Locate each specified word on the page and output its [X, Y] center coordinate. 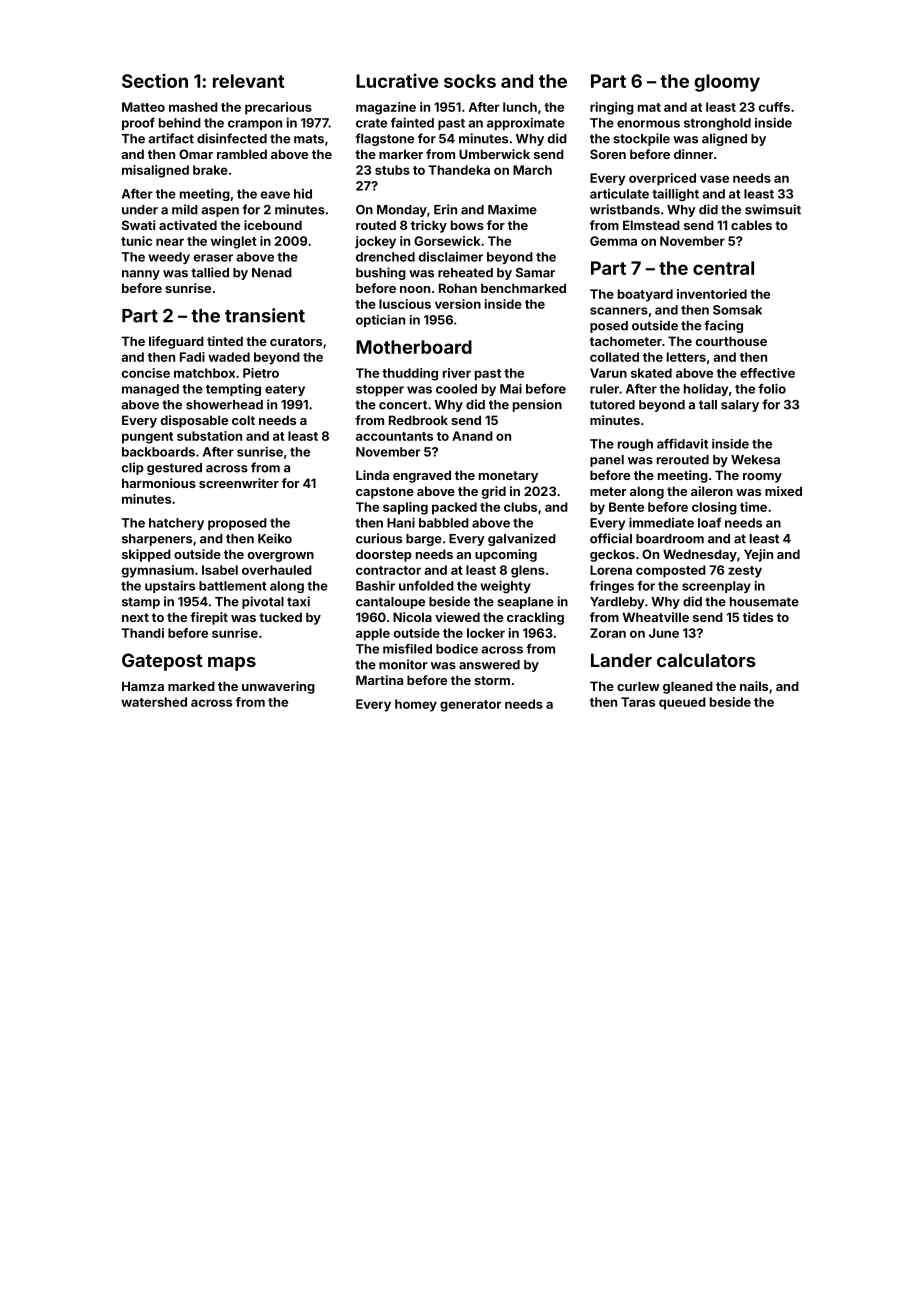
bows [467, 225]
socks [470, 81]
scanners [619, 311]
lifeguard [176, 342]
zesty [745, 572]
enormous [648, 124]
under [140, 210]
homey [416, 705]
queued [682, 703]
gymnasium [158, 571]
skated [651, 373]
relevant [248, 81]
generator [470, 706]
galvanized [522, 539]
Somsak [737, 310]
